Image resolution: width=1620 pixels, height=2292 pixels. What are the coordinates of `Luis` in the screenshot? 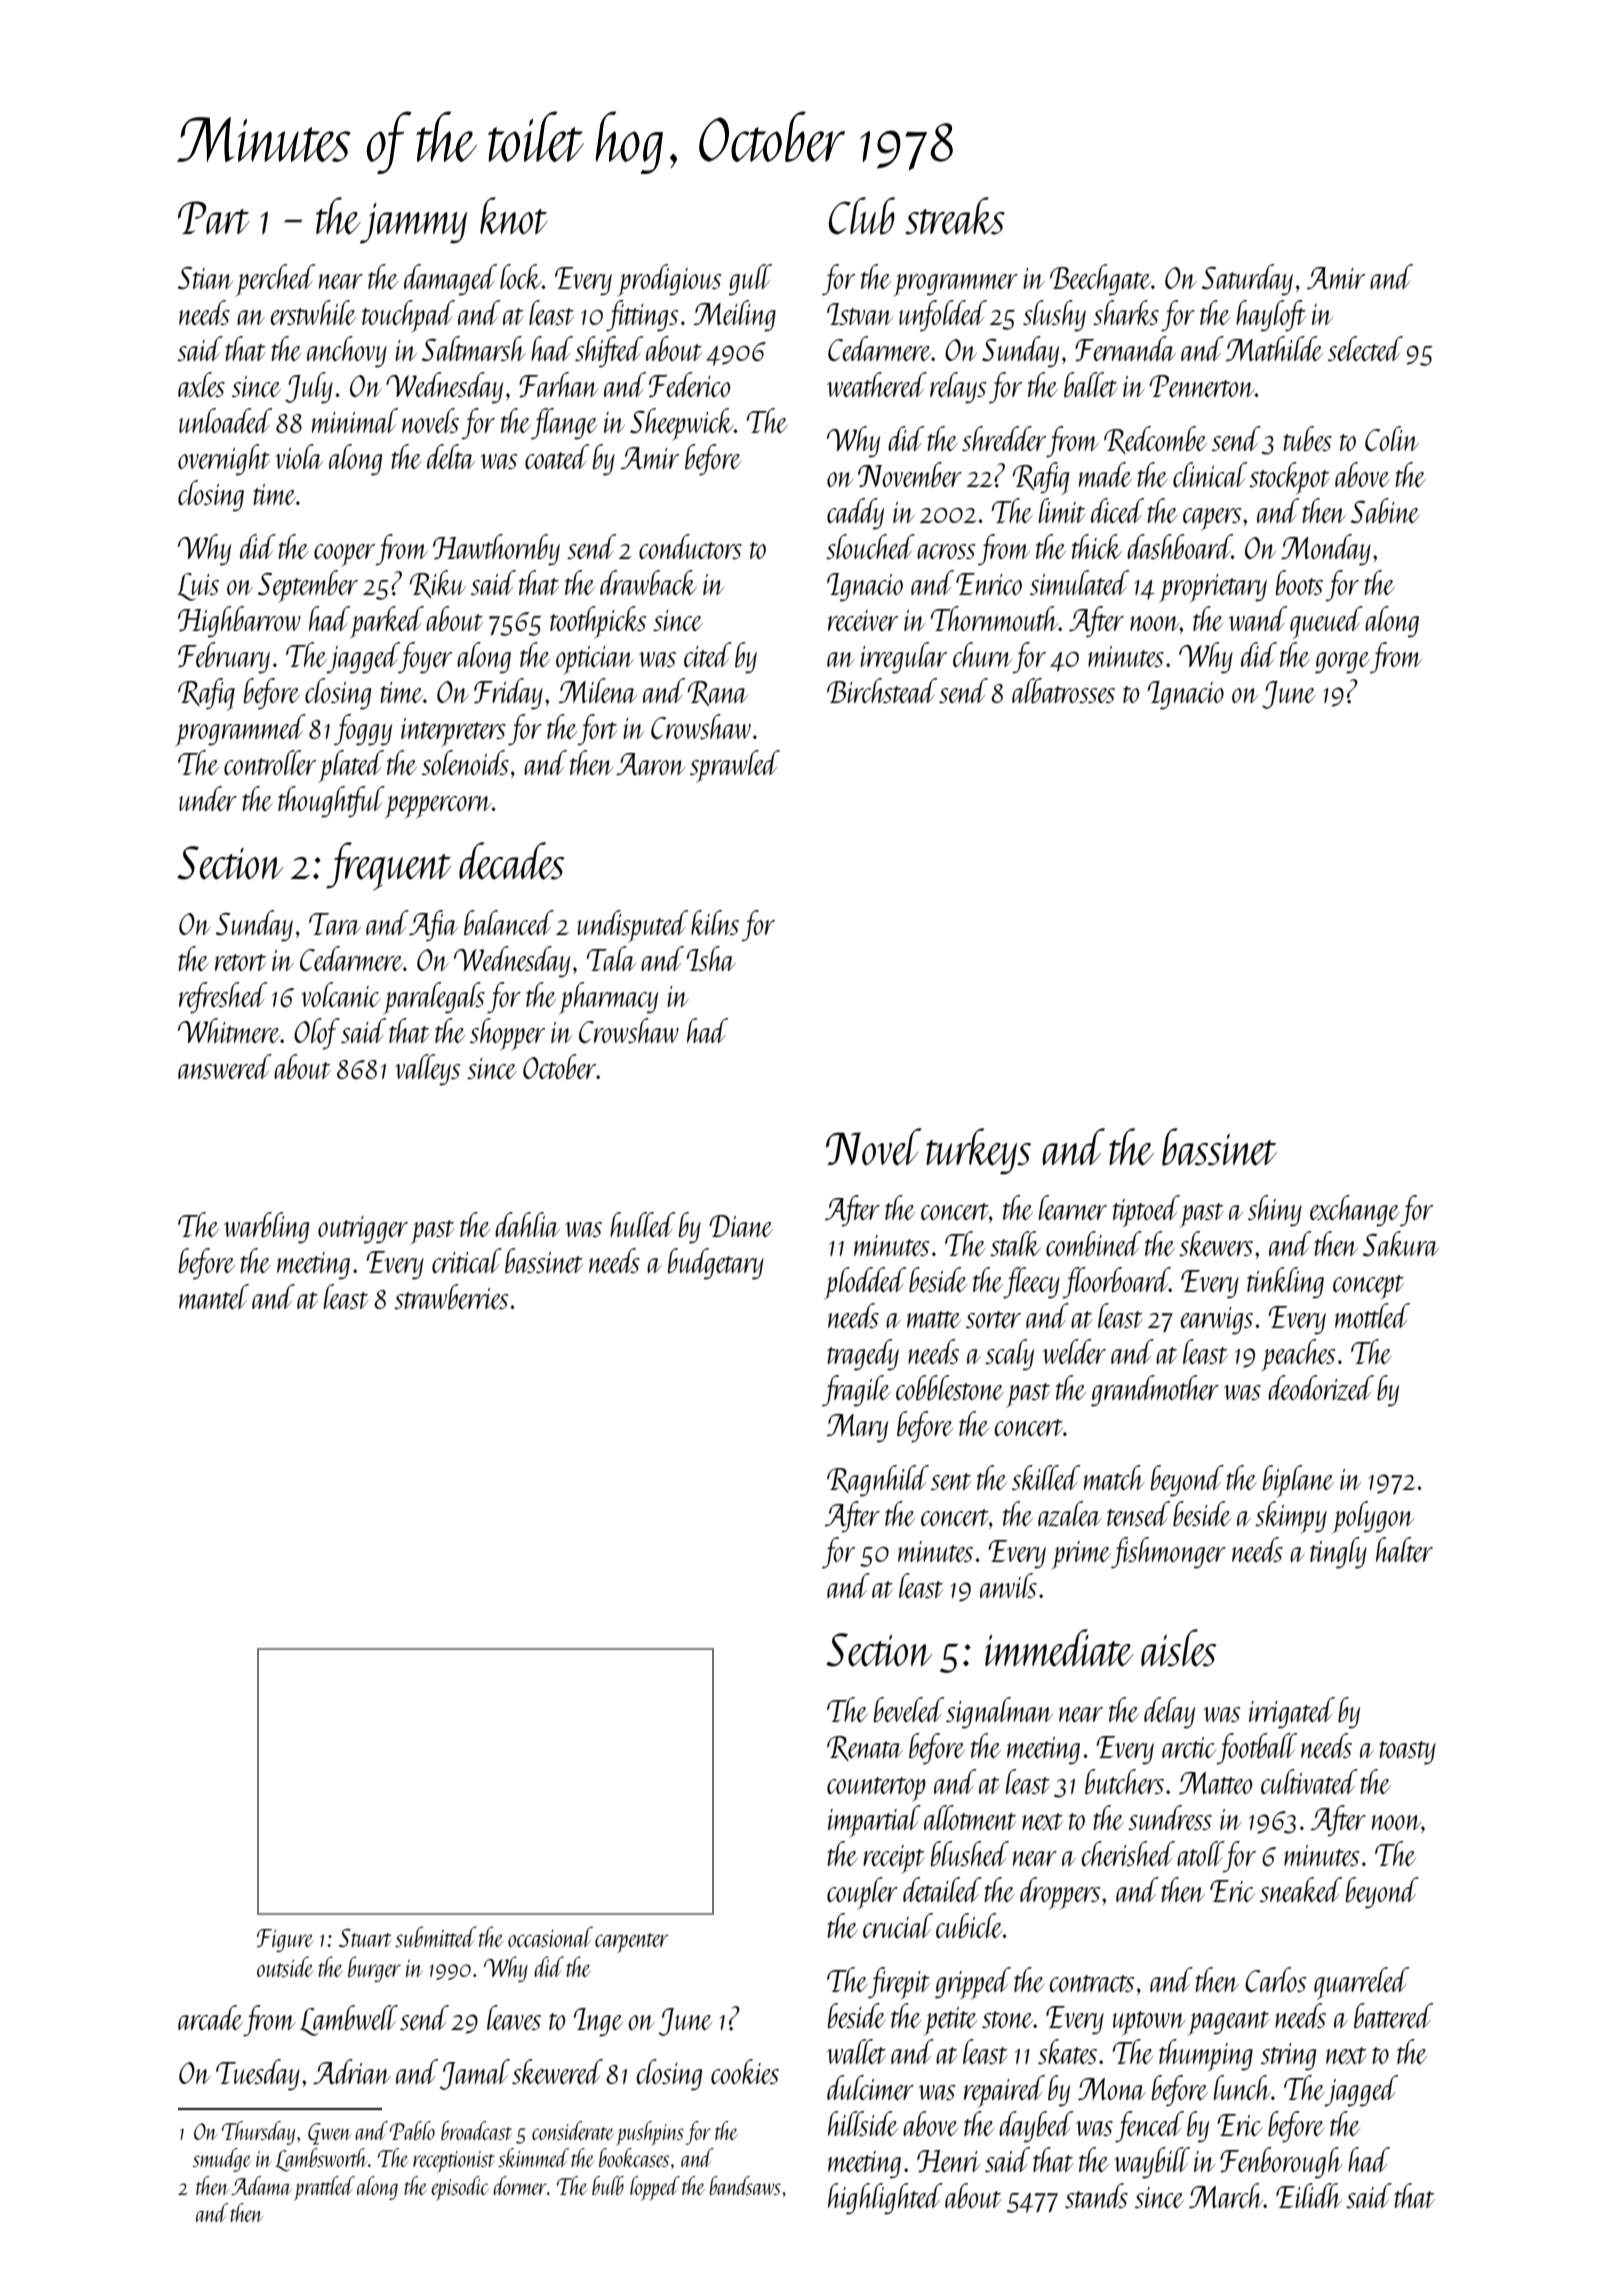 It's located at (198, 587).
